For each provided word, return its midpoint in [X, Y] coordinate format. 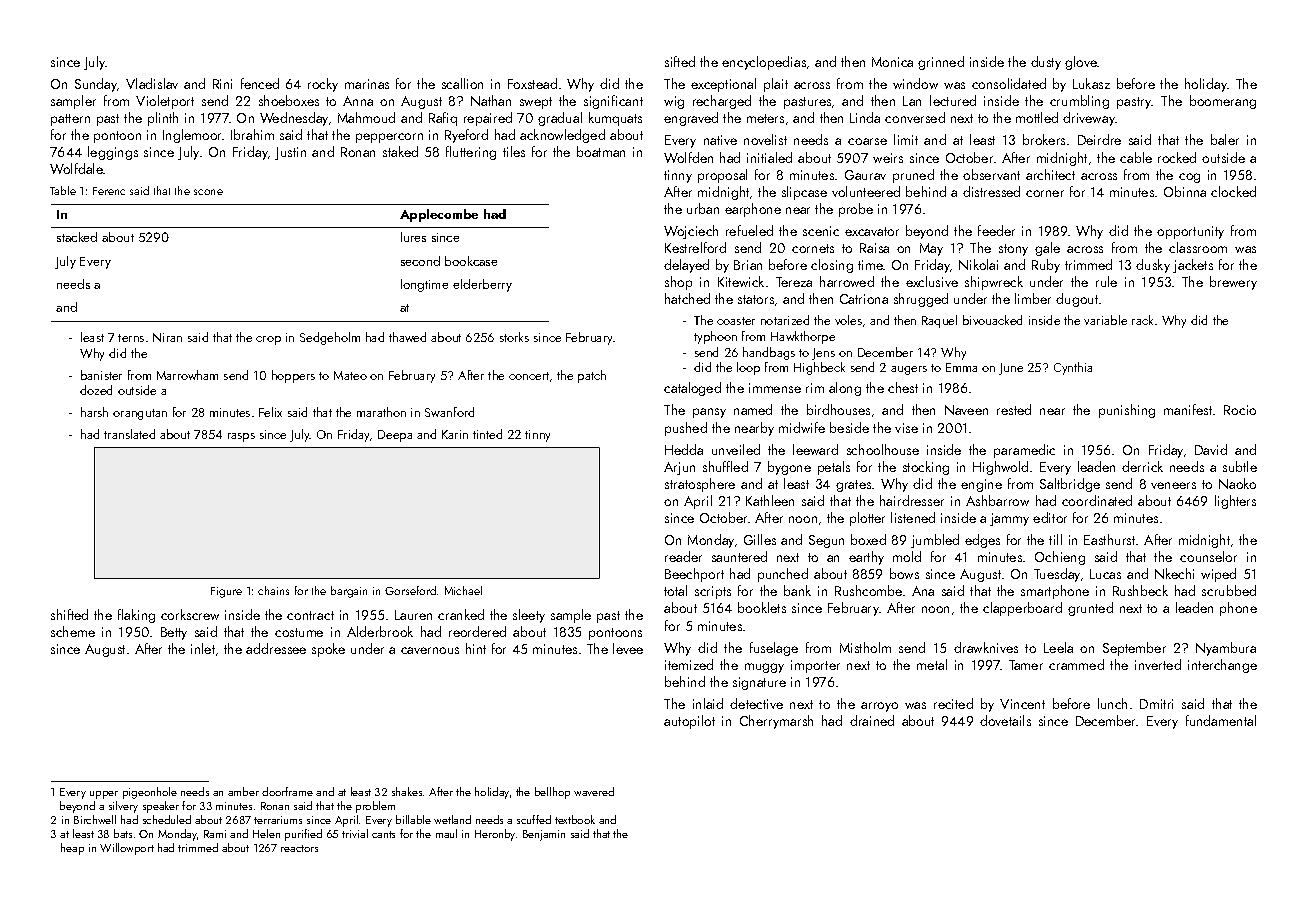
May [931, 249]
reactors [299, 848]
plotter [867, 519]
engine [981, 485]
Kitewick [741, 281]
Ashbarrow [997, 500]
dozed [96, 390]
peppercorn [389, 138]
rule [1106, 281]
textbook [575, 819]
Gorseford [410, 590]
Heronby [495, 835]
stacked [77, 237]
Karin [455, 434]
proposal [722, 176]
